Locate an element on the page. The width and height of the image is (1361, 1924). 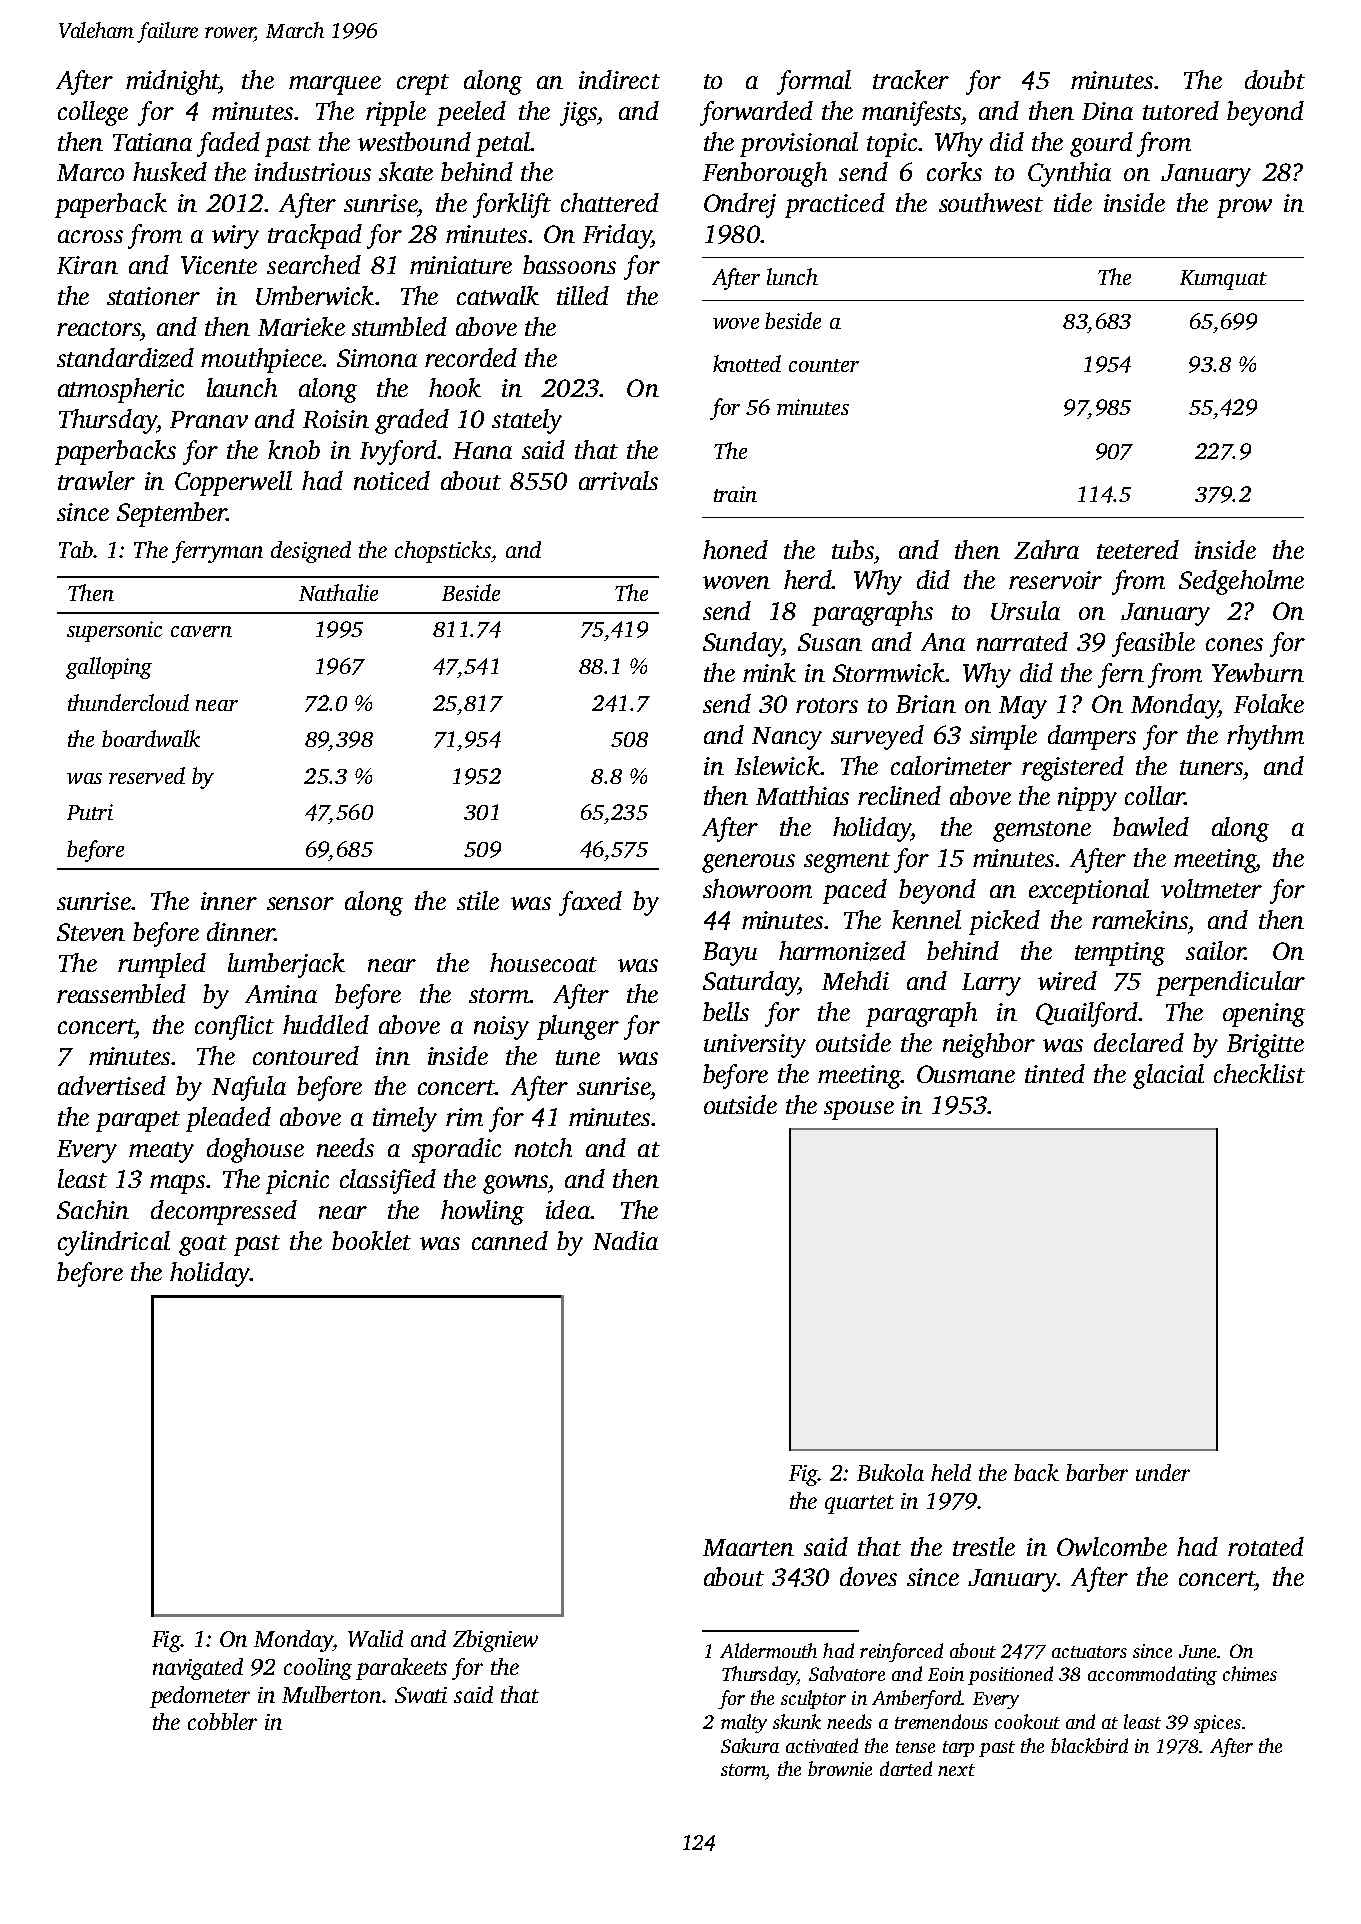
parapet is located at coordinates (138, 1121).
